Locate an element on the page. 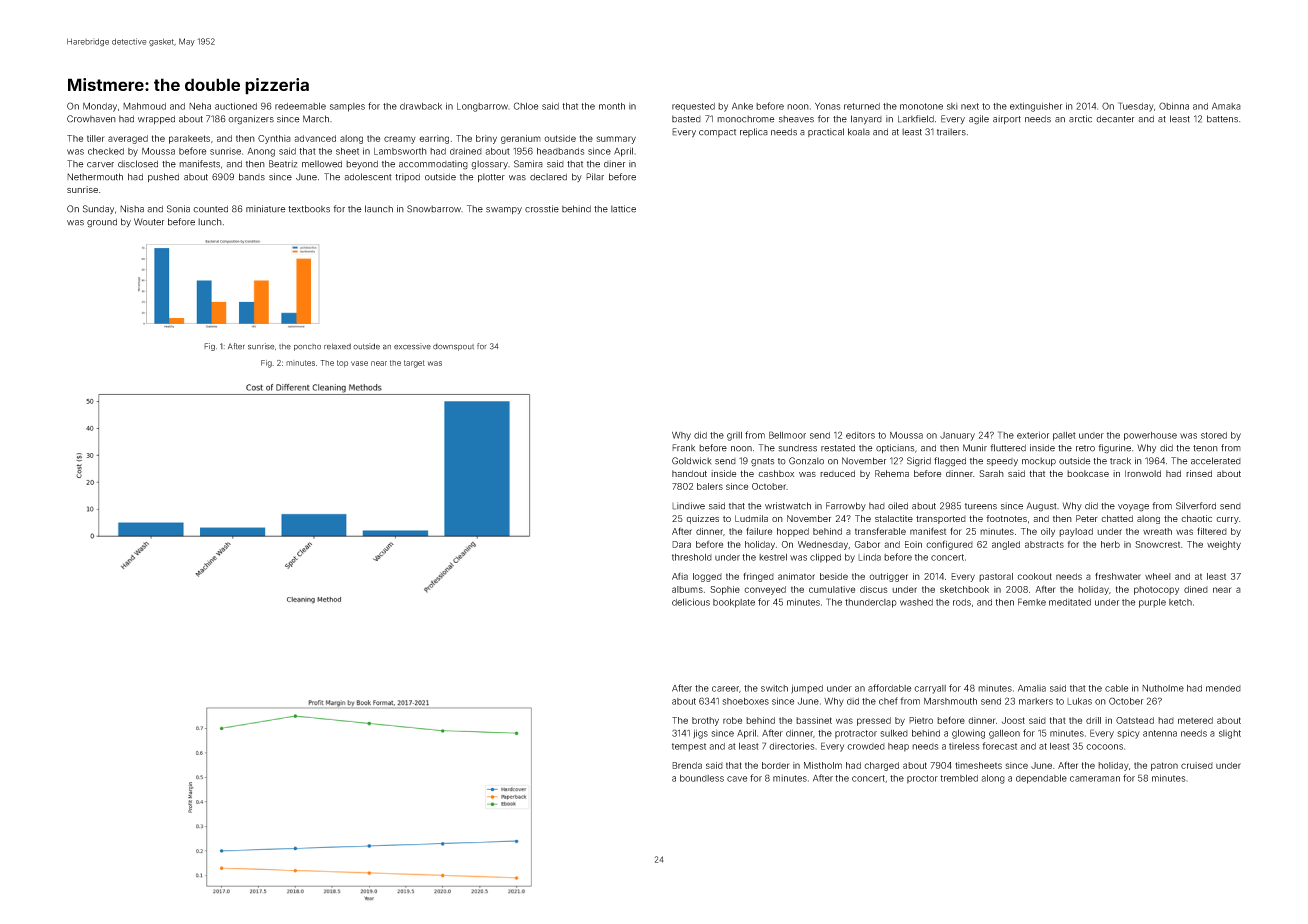 The height and width of the document is (924, 1308). meditated is located at coordinates (1070, 602).
